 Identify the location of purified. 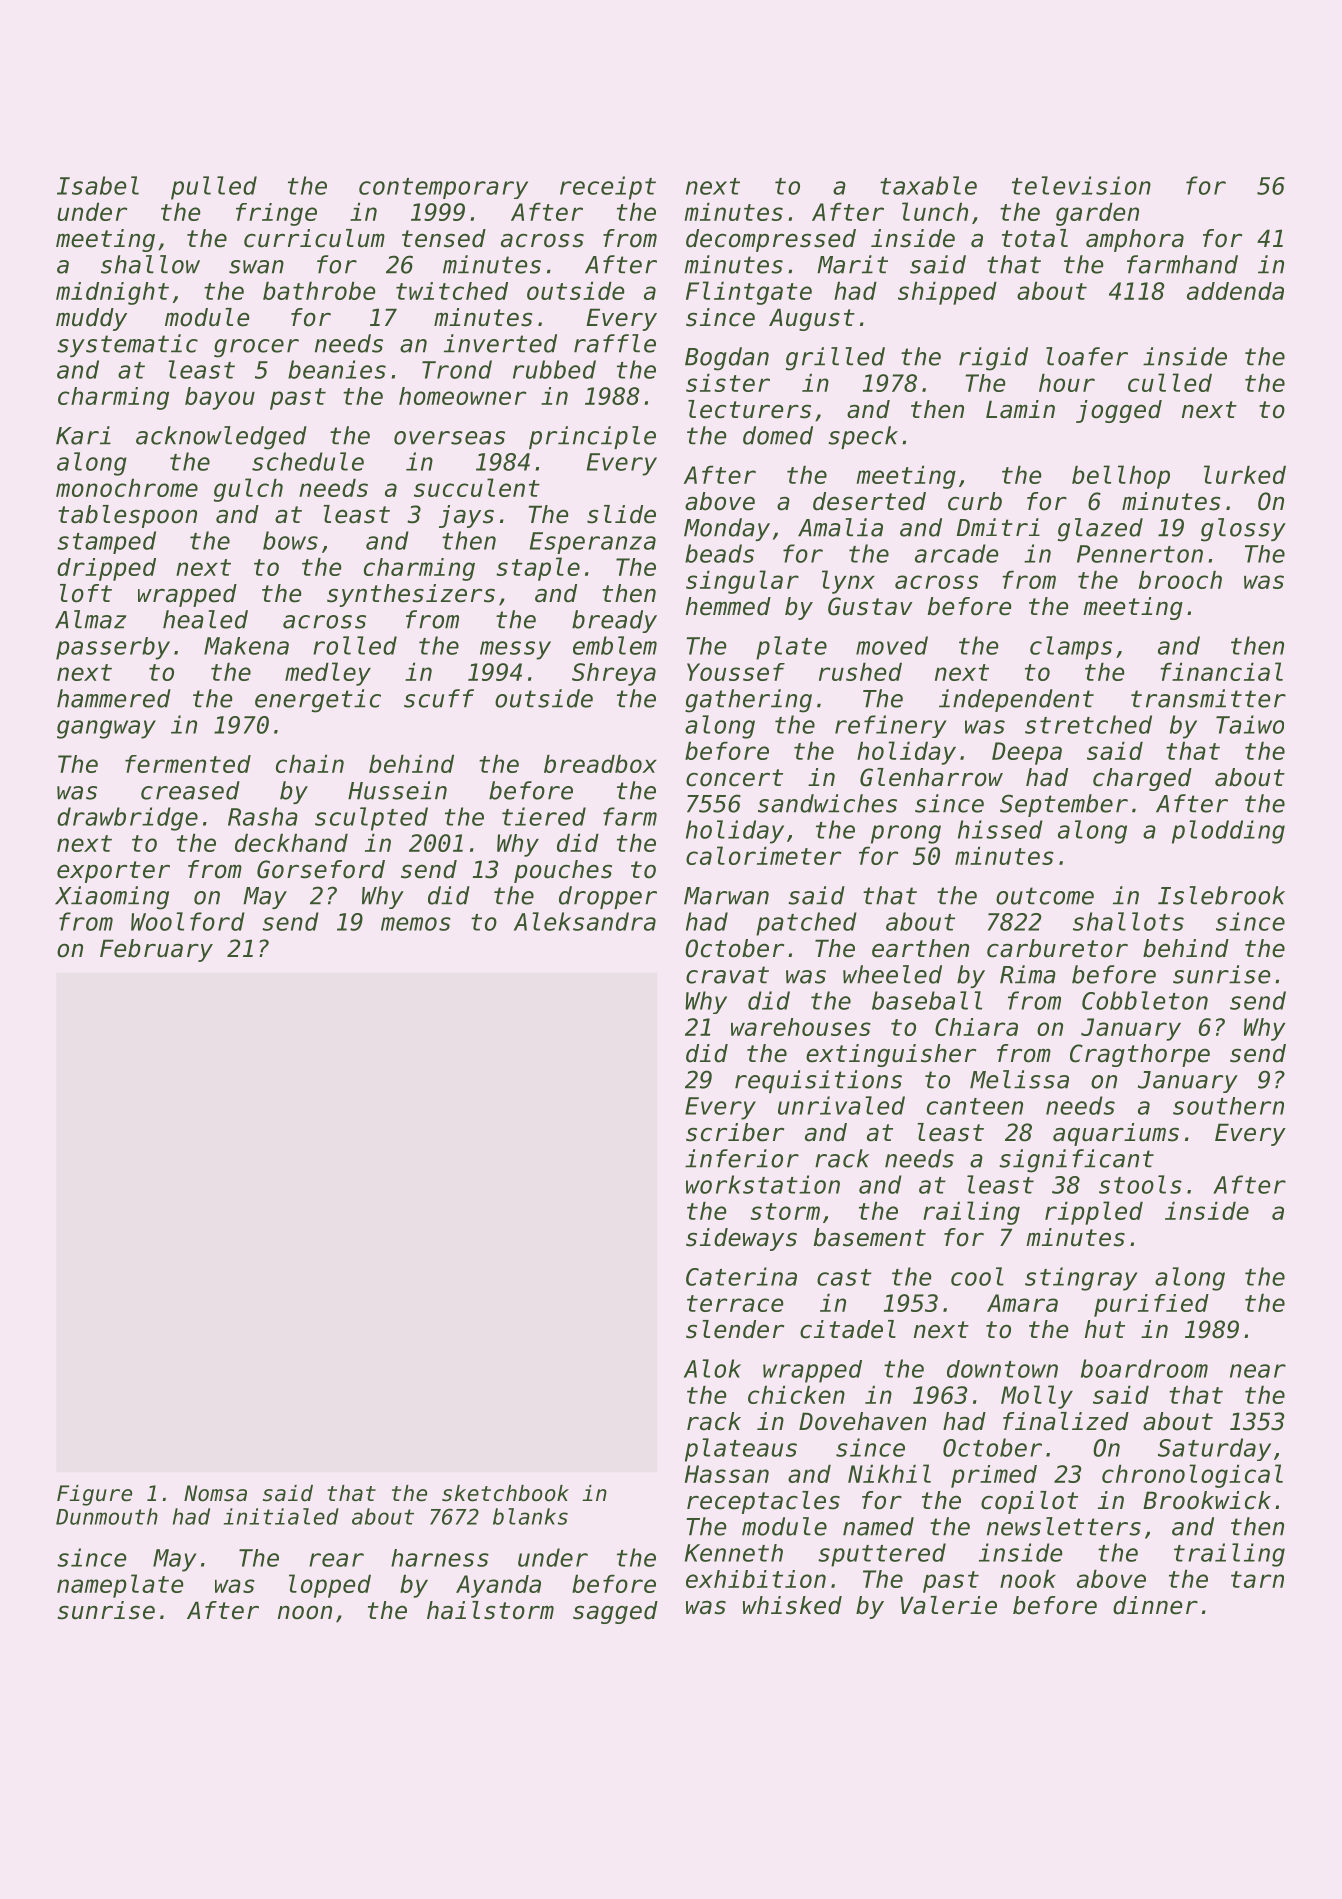
(1151, 1305).
